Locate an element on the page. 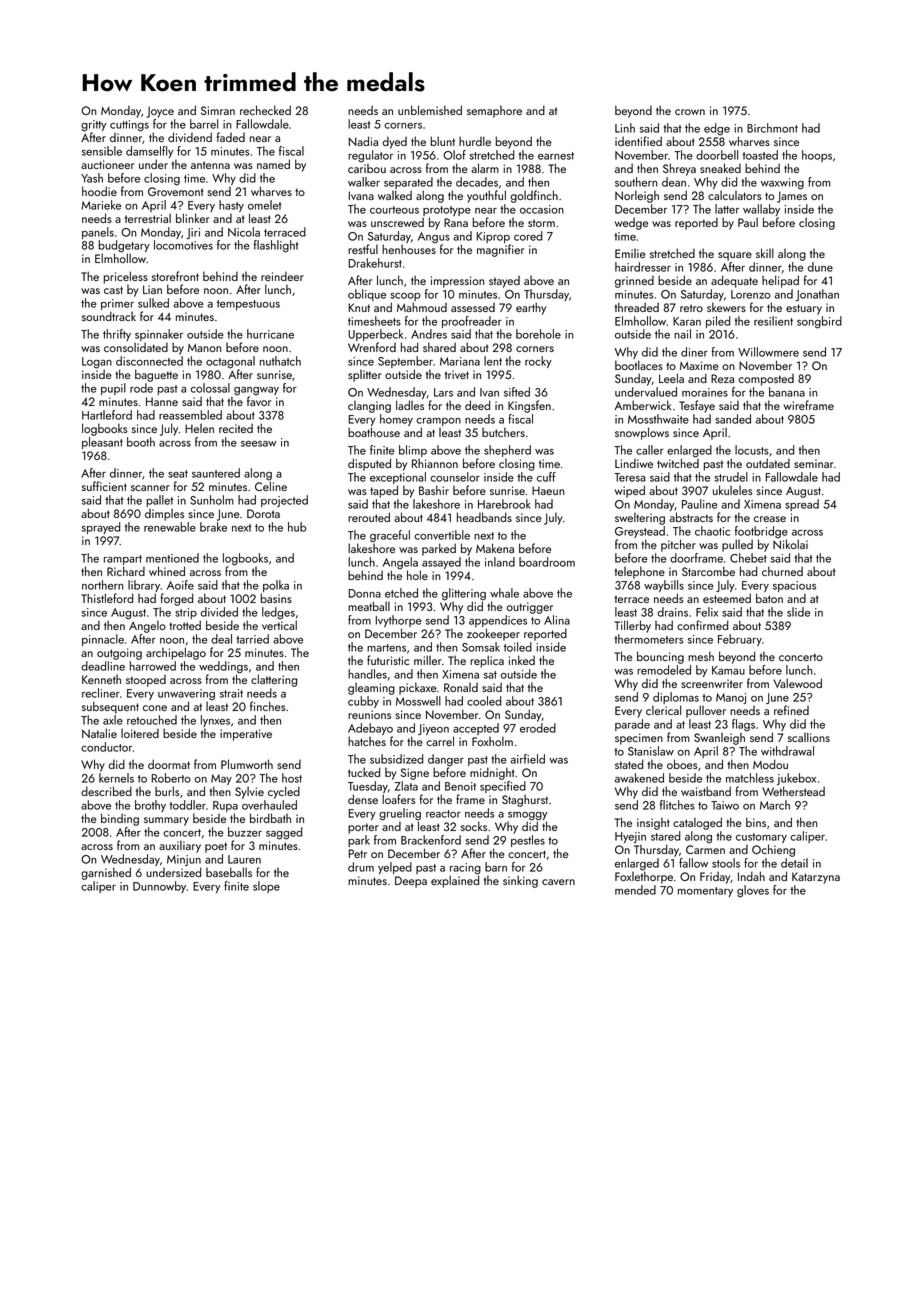 The height and width of the image is (1308, 924). hoops is located at coordinates (817, 156).
